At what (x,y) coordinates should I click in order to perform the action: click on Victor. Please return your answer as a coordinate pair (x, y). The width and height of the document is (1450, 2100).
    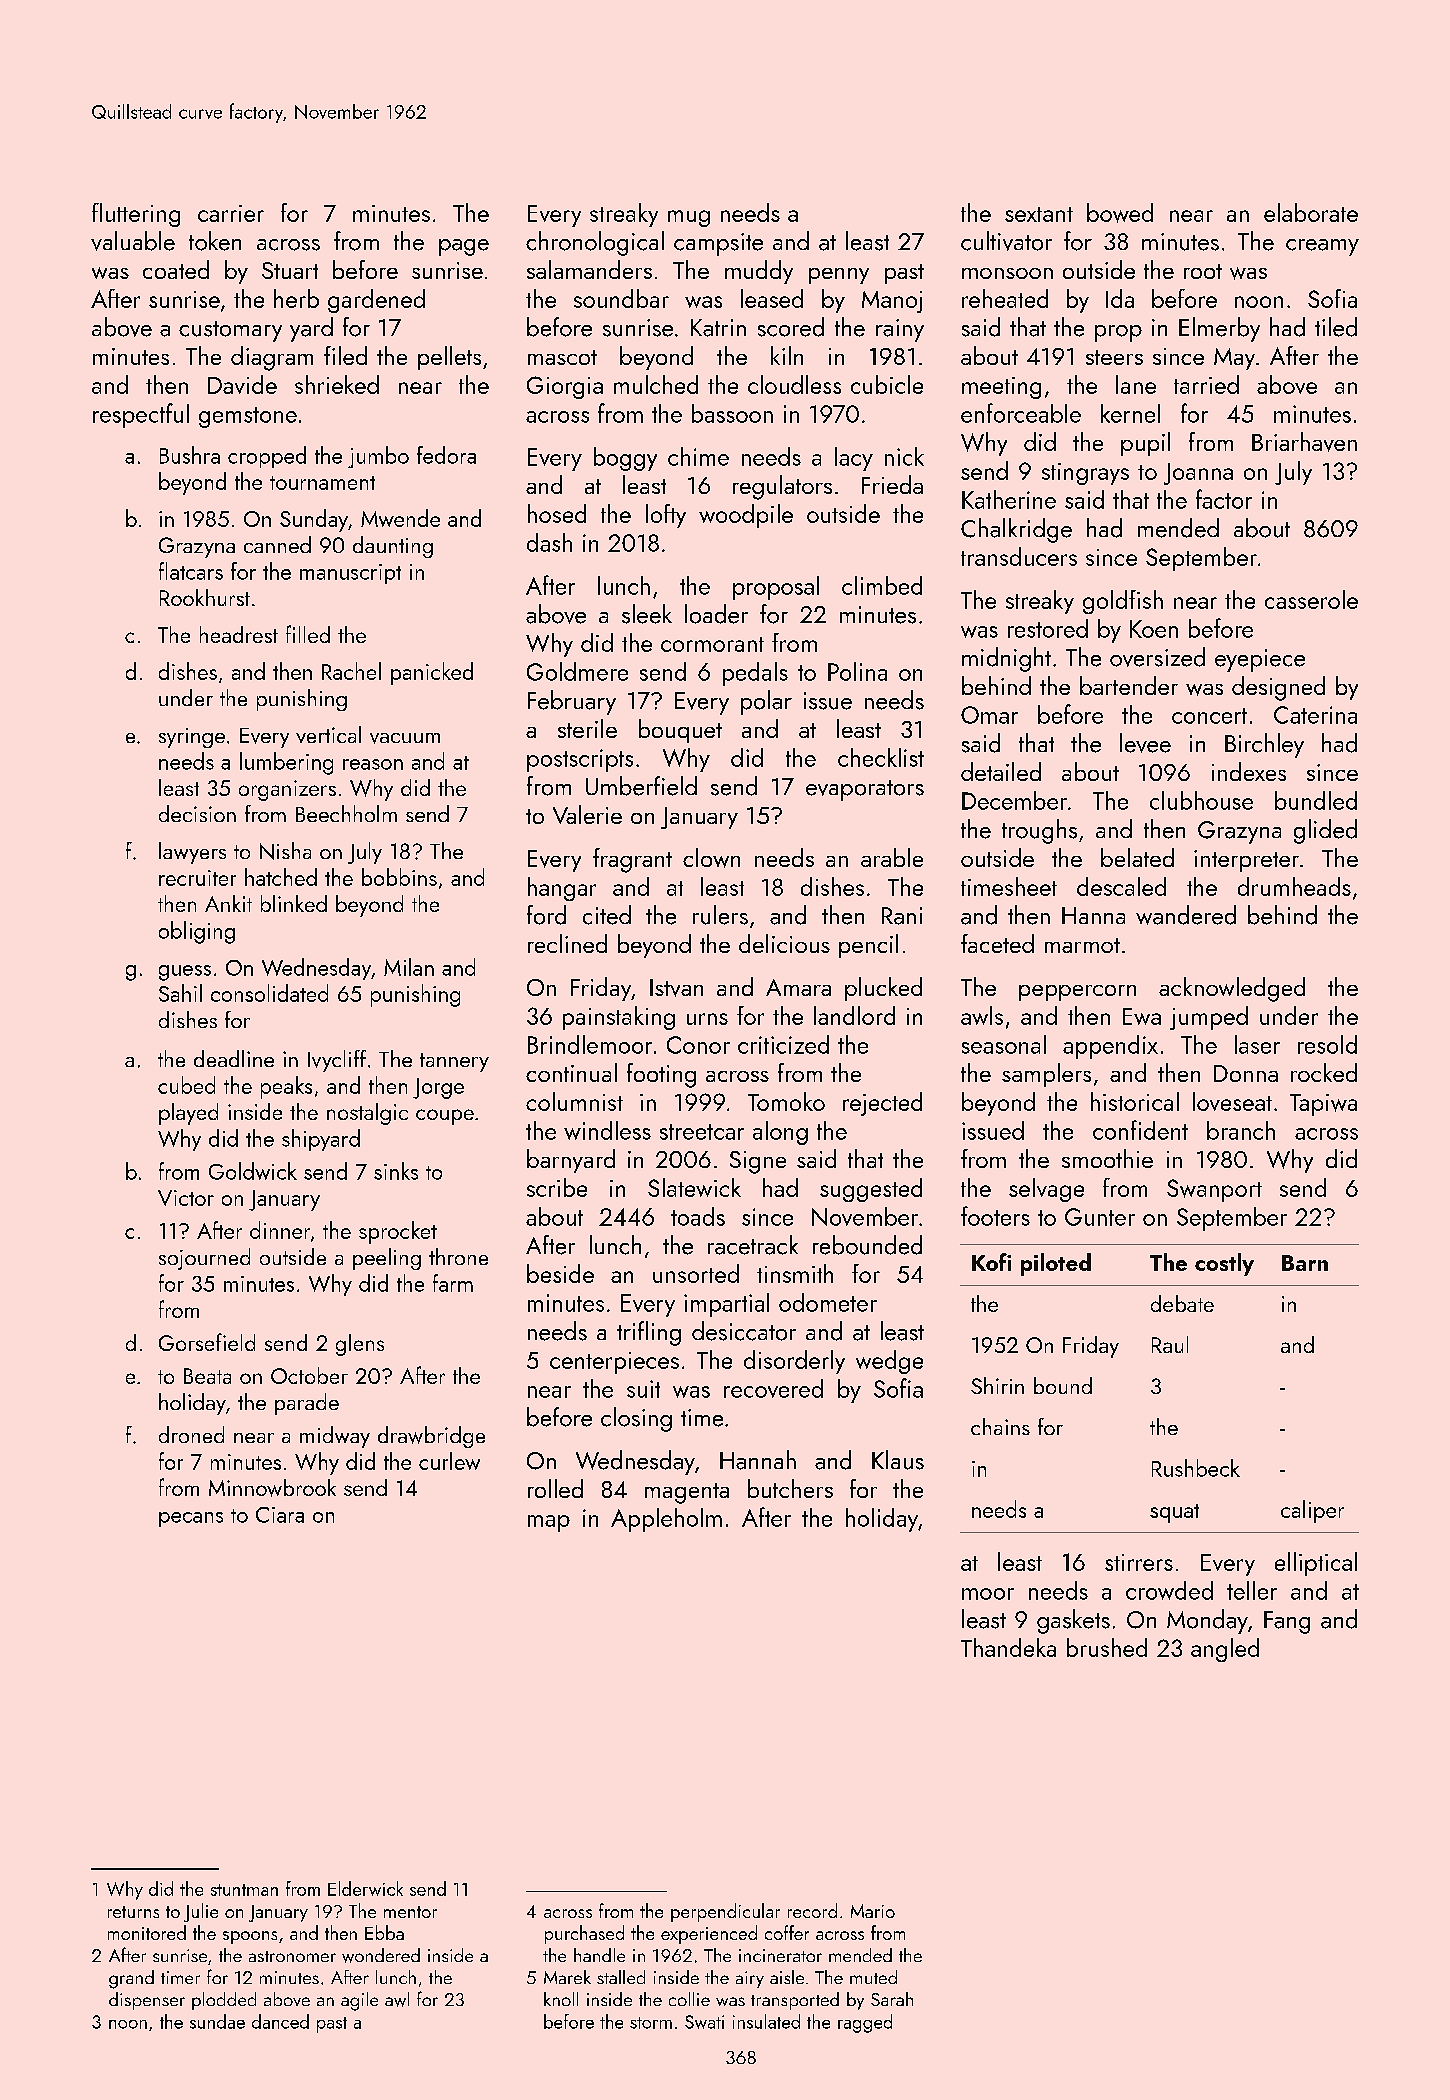
    Looking at the image, I should click on (186, 1198).
